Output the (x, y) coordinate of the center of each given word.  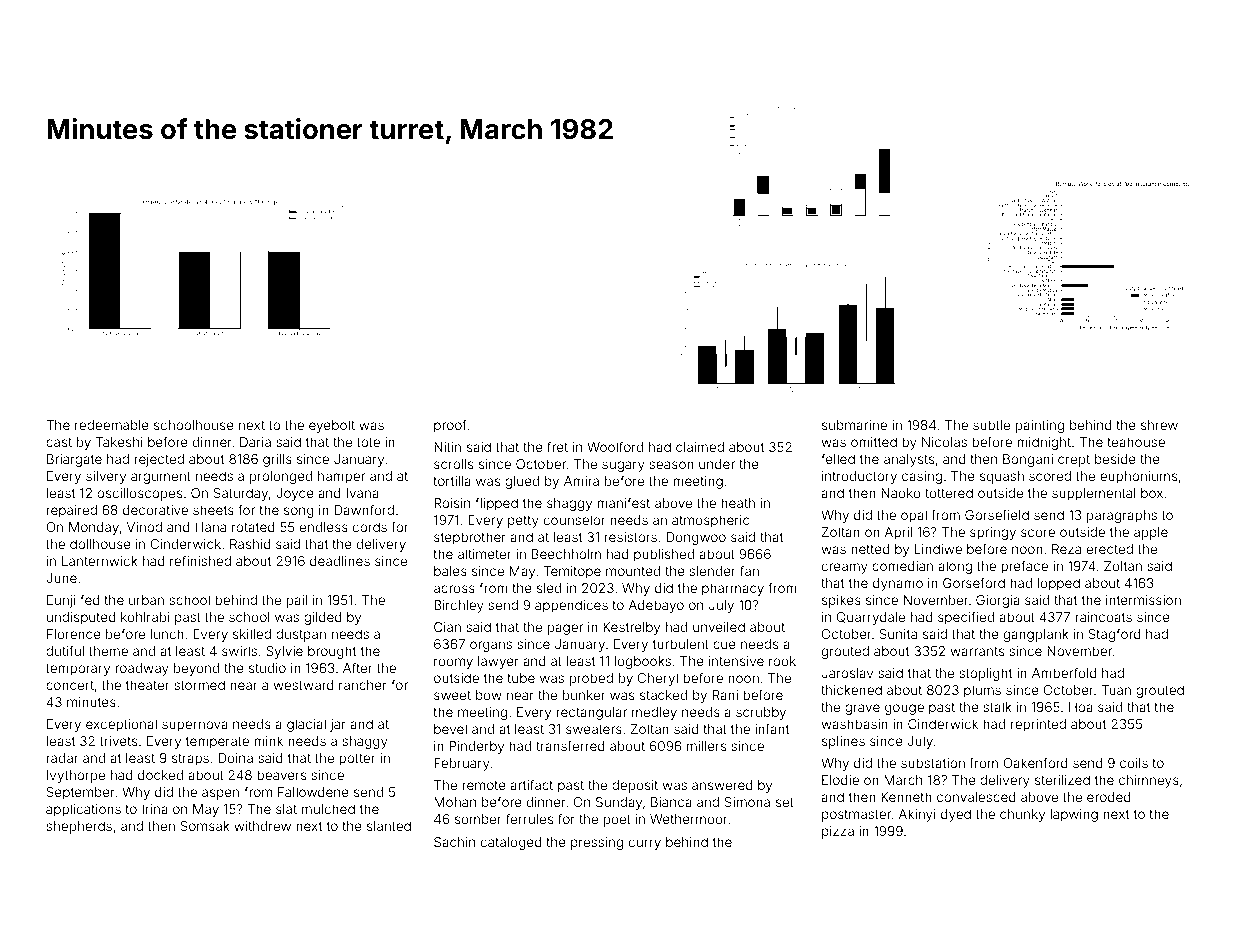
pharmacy (733, 589)
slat (286, 809)
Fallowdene (313, 792)
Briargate (74, 460)
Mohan (455, 802)
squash (1002, 477)
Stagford (1115, 635)
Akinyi (917, 815)
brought (332, 652)
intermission (1143, 600)
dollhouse (100, 544)
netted (870, 549)
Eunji (61, 601)
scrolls (453, 464)
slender (712, 571)
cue (724, 645)
